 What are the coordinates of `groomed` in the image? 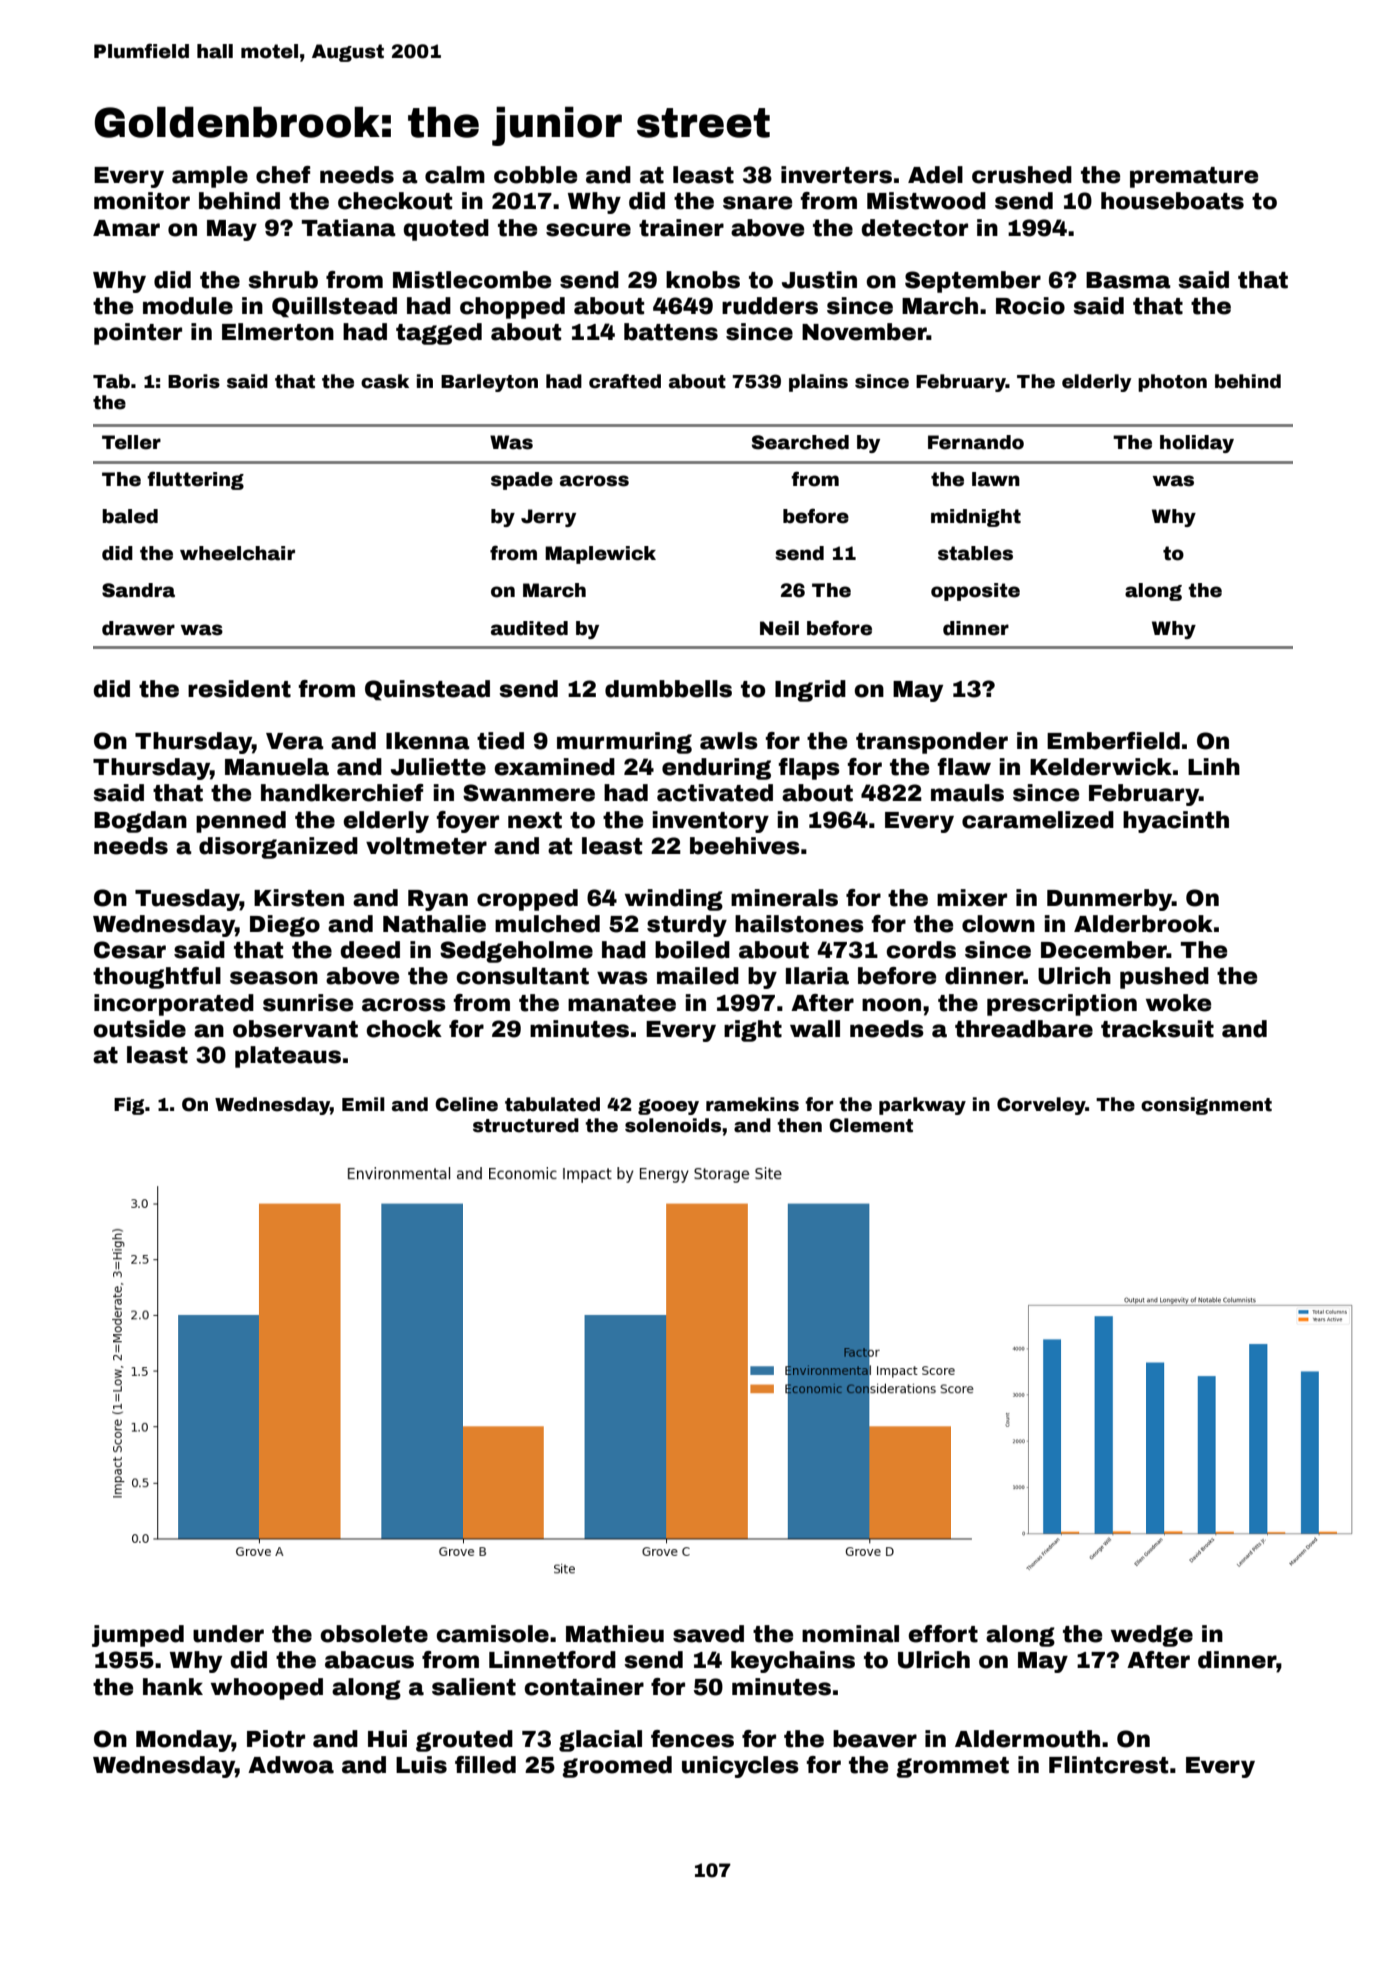 It's located at (617, 1767).
